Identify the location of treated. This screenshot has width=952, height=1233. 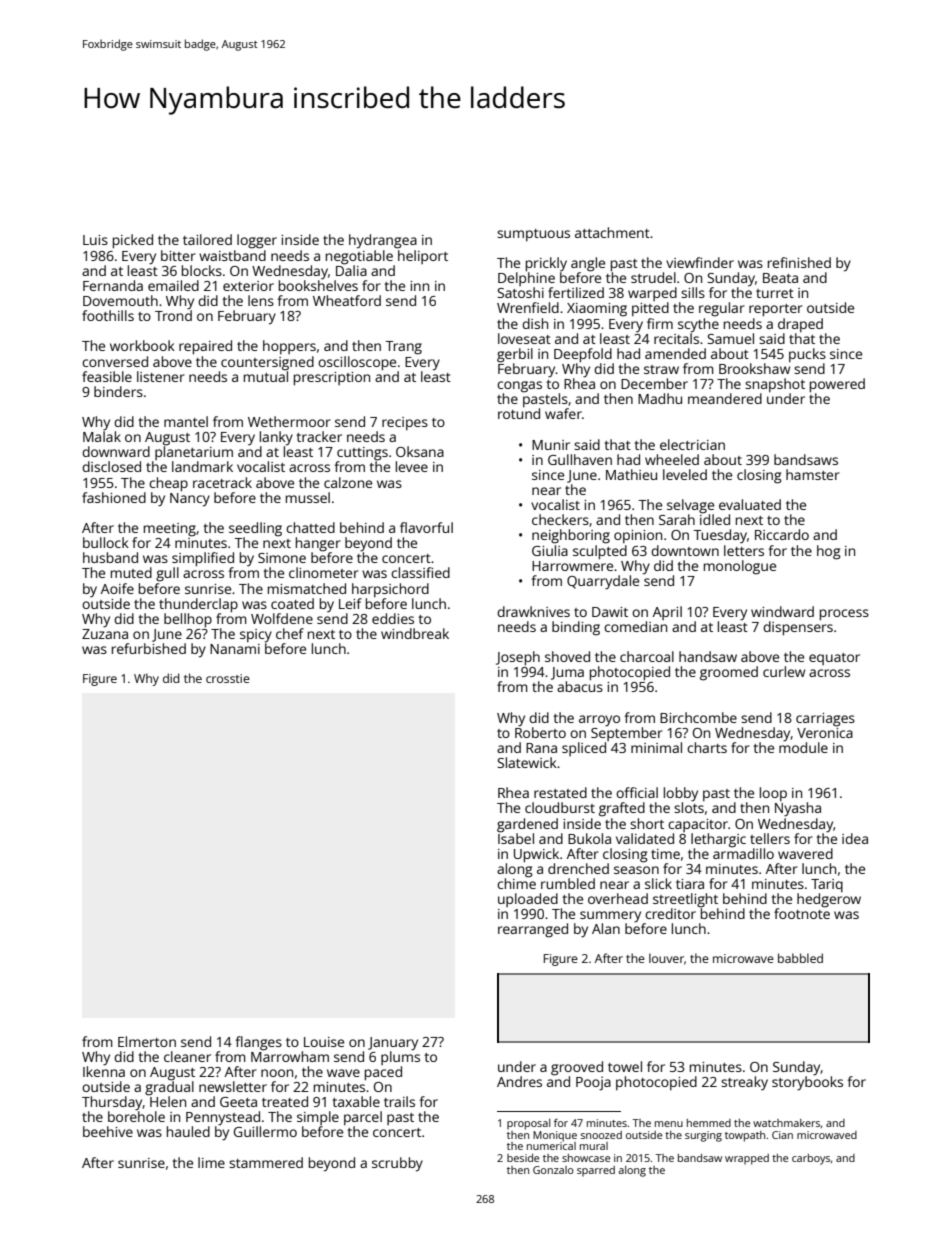
(285, 1101).
